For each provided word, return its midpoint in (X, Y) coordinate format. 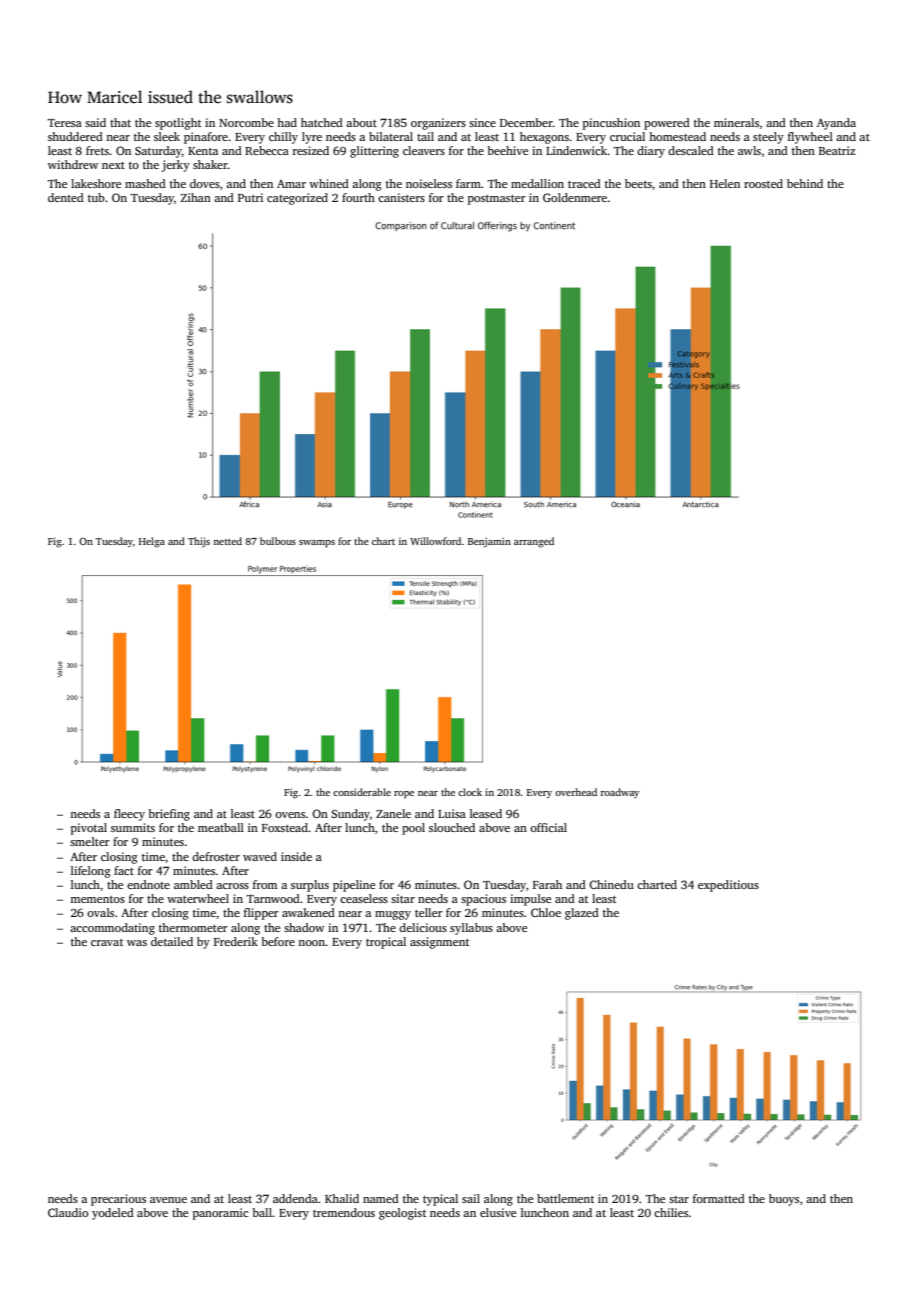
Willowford (435, 541)
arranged (534, 542)
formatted (719, 1198)
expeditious (728, 886)
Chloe (546, 912)
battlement (565, 1198)
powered (667, 124)
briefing (169, 815)
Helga (152, 542)
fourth (358, 197)
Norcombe (246, 122)
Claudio (68, 1212)
